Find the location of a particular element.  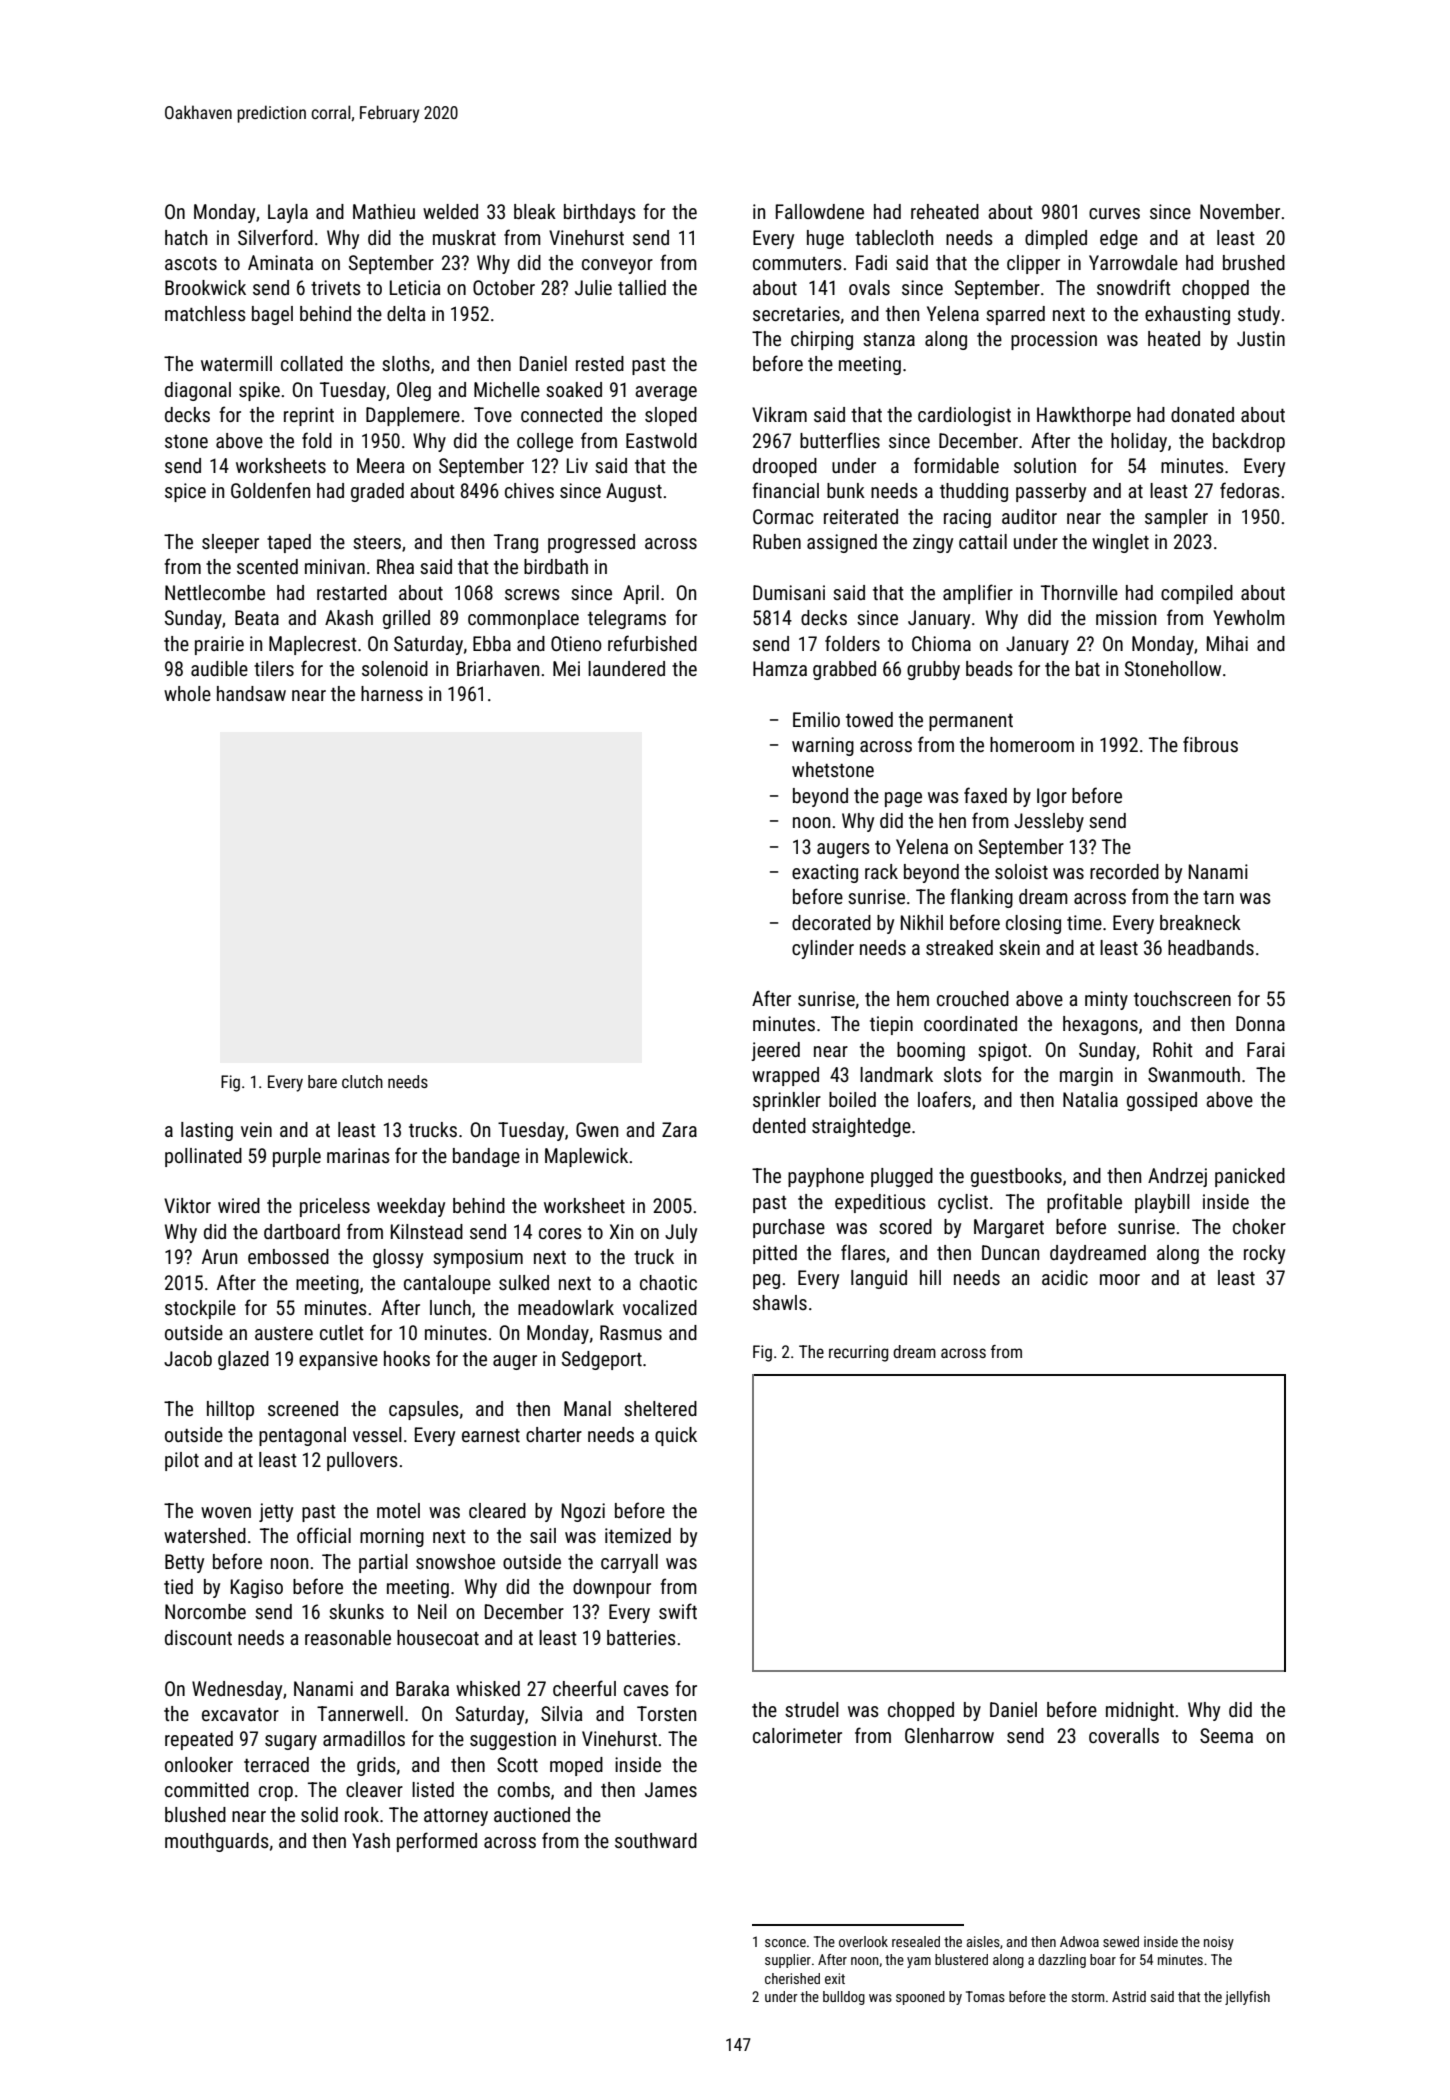

austere is located at coordinates (284, 1333).
